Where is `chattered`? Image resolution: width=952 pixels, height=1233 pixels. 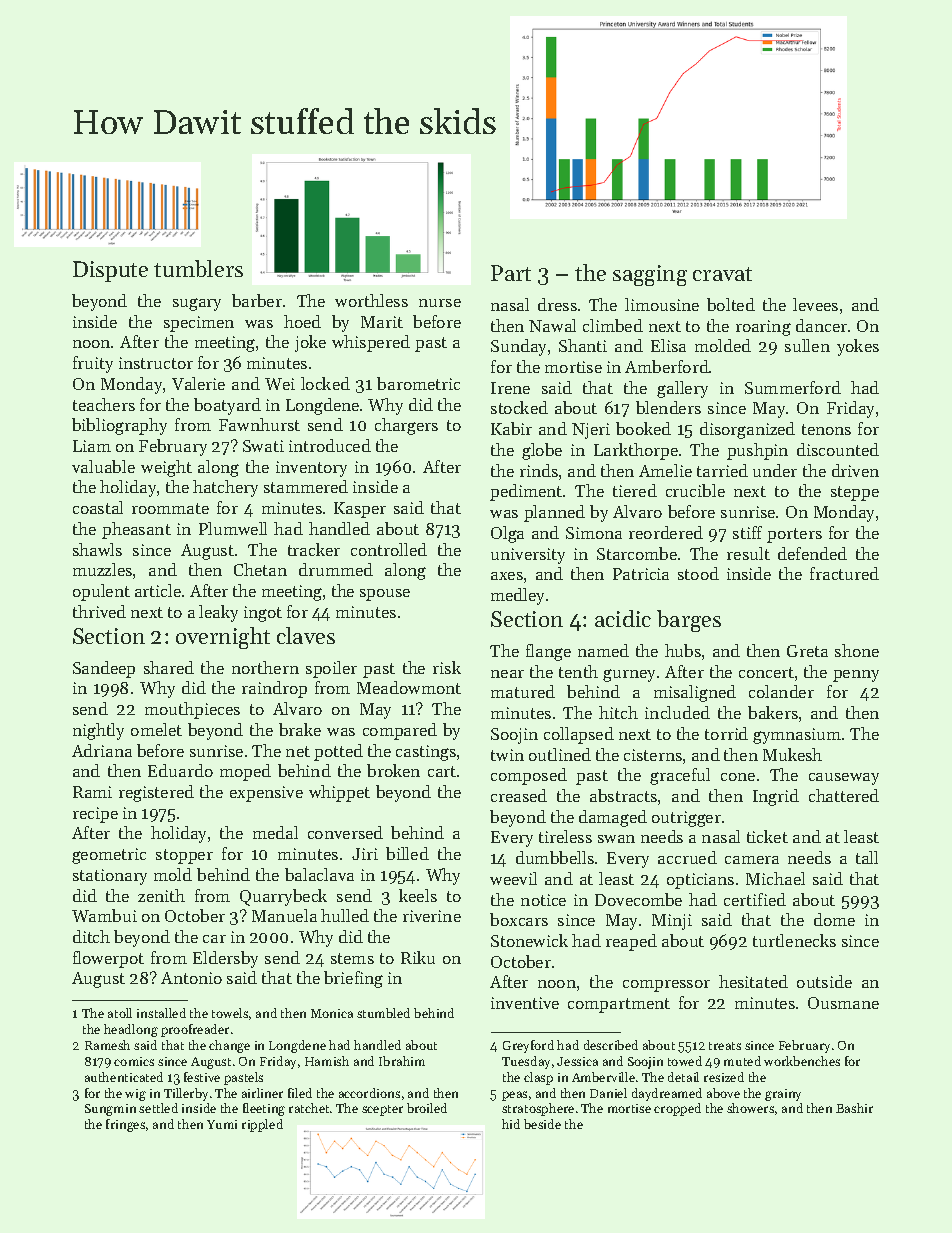 chattered is located at coordinates (844, 795).
